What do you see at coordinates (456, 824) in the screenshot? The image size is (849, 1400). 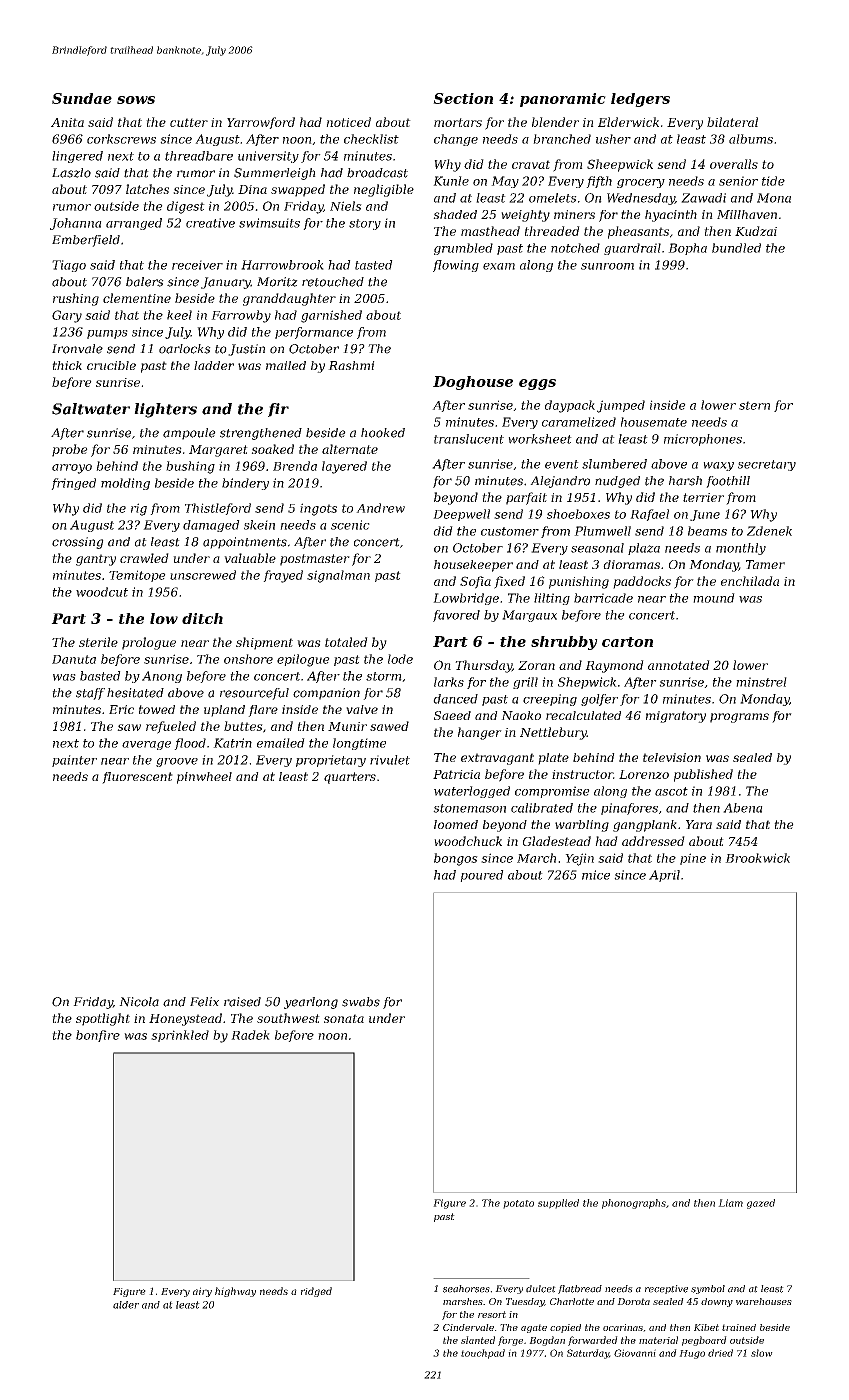 I see `loomed` at bounding box center [456, 824].
